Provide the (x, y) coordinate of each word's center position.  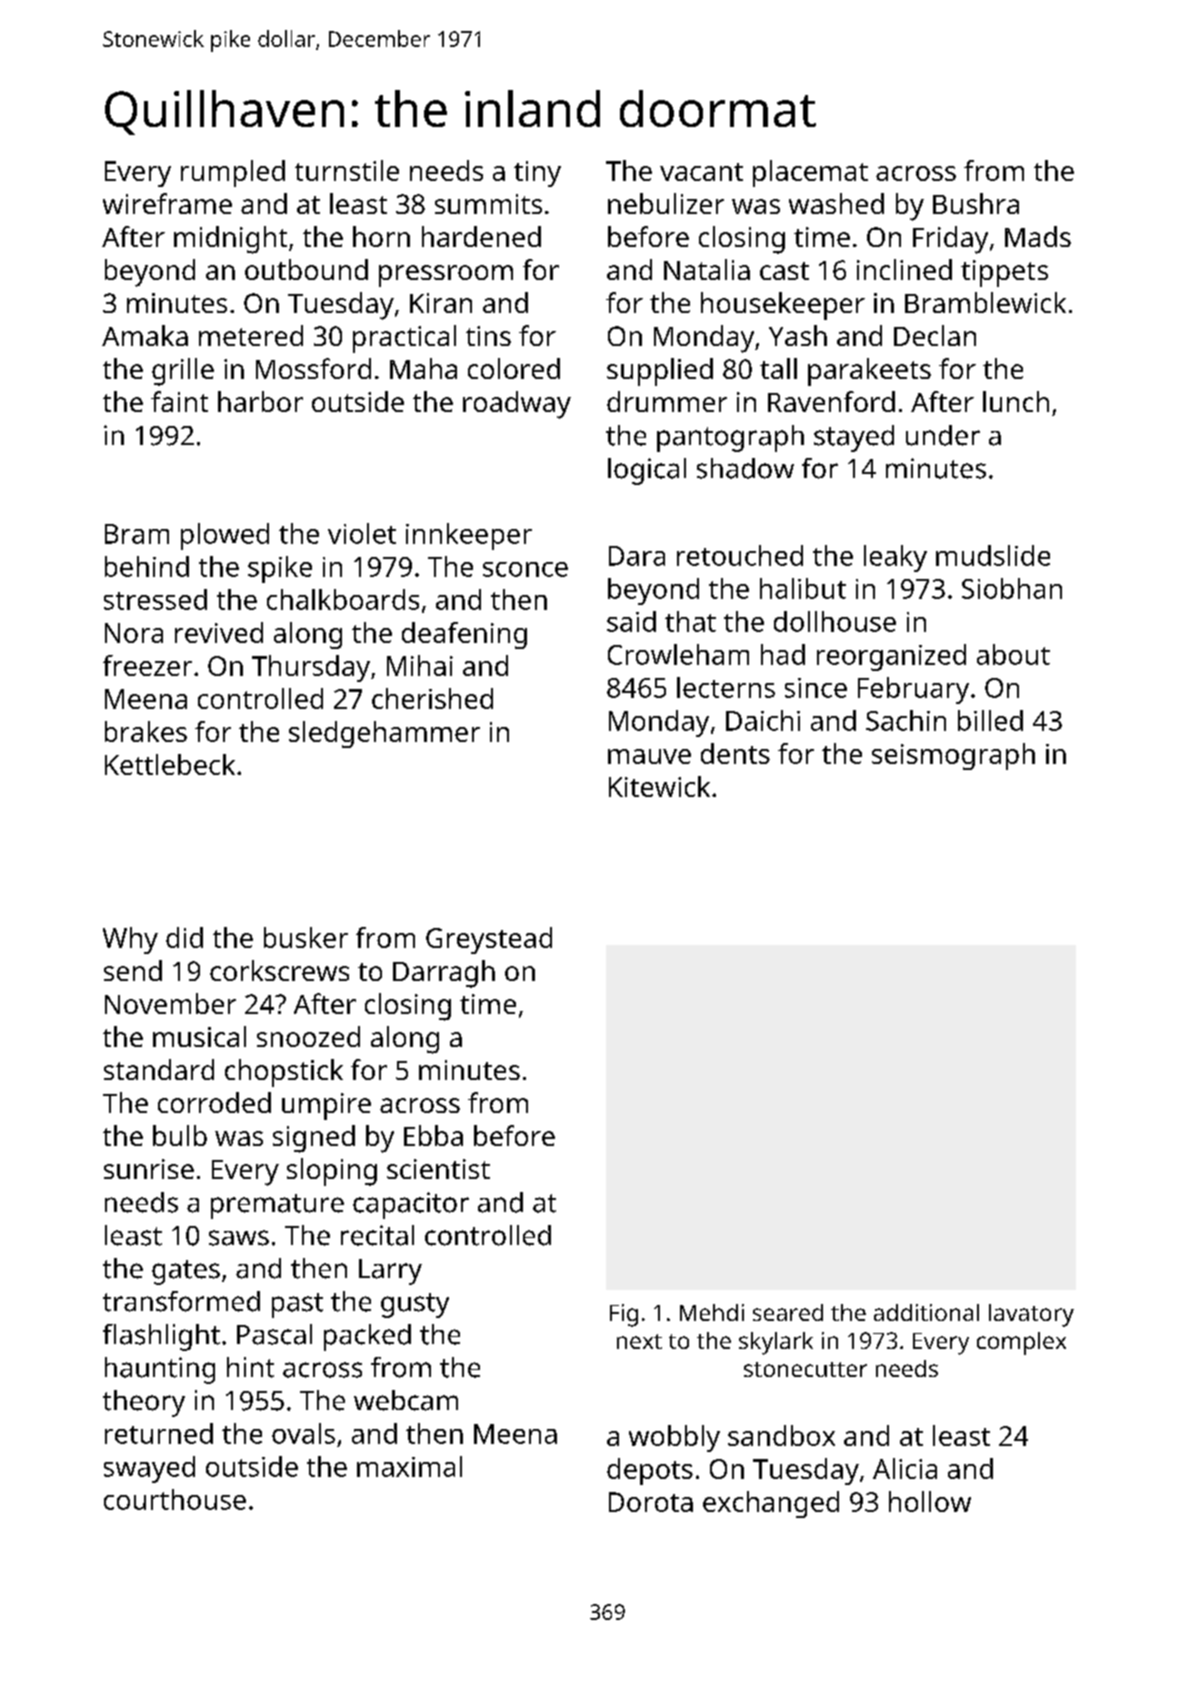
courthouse (175, 1499)
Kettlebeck (170, 764)
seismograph (953, 756)
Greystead (489, 940)
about (1013, 654)
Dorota (651, 1502)
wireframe (167, 203)
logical (647, 471)
